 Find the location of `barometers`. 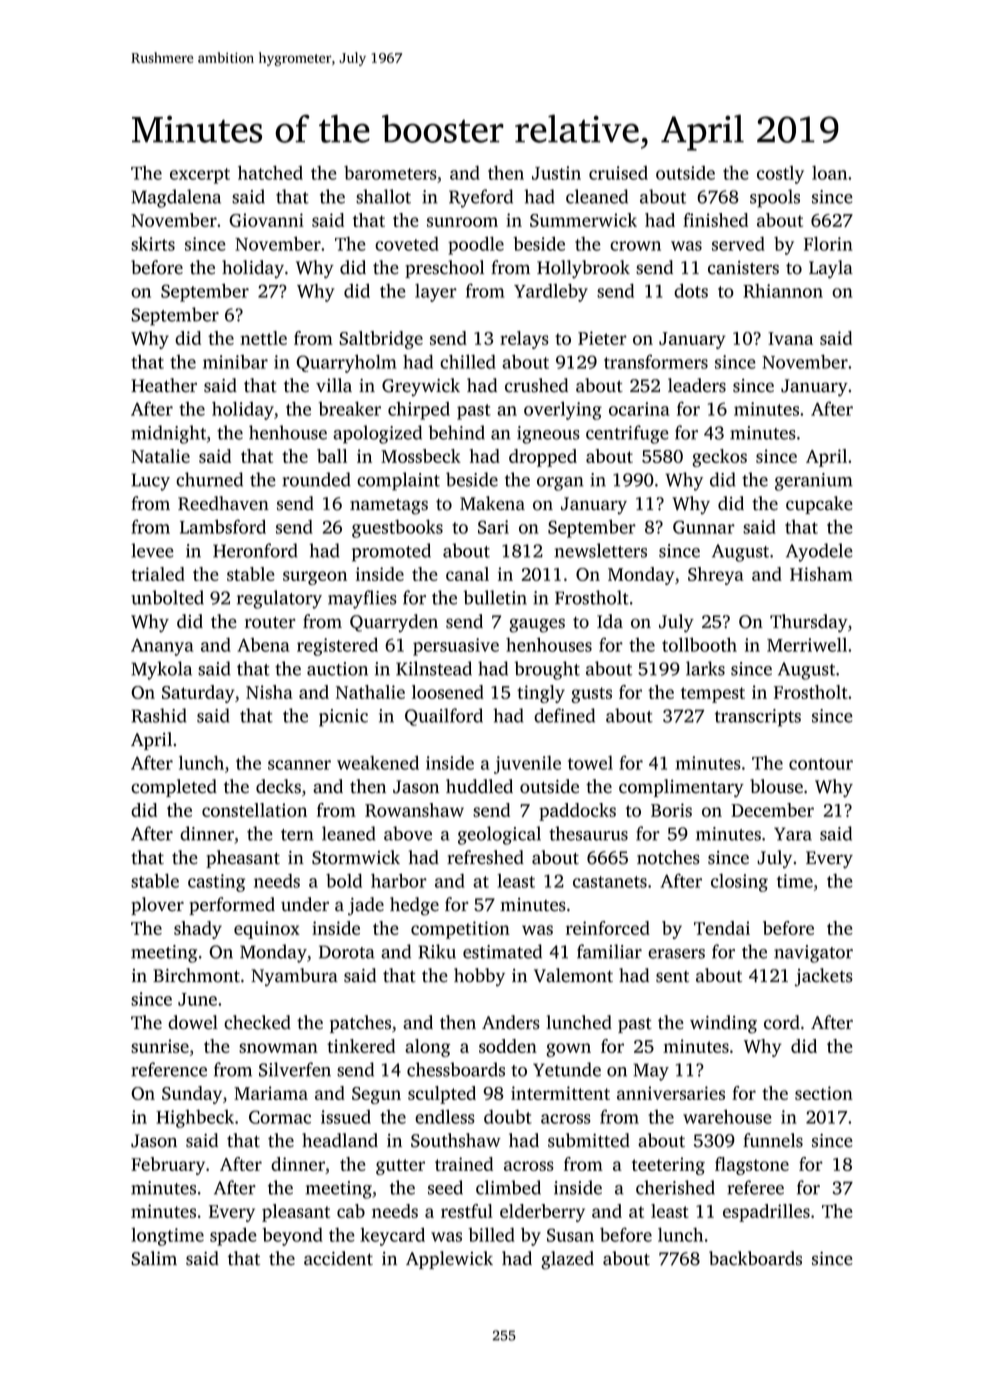

barometers is located at coordinates (390, 172).
